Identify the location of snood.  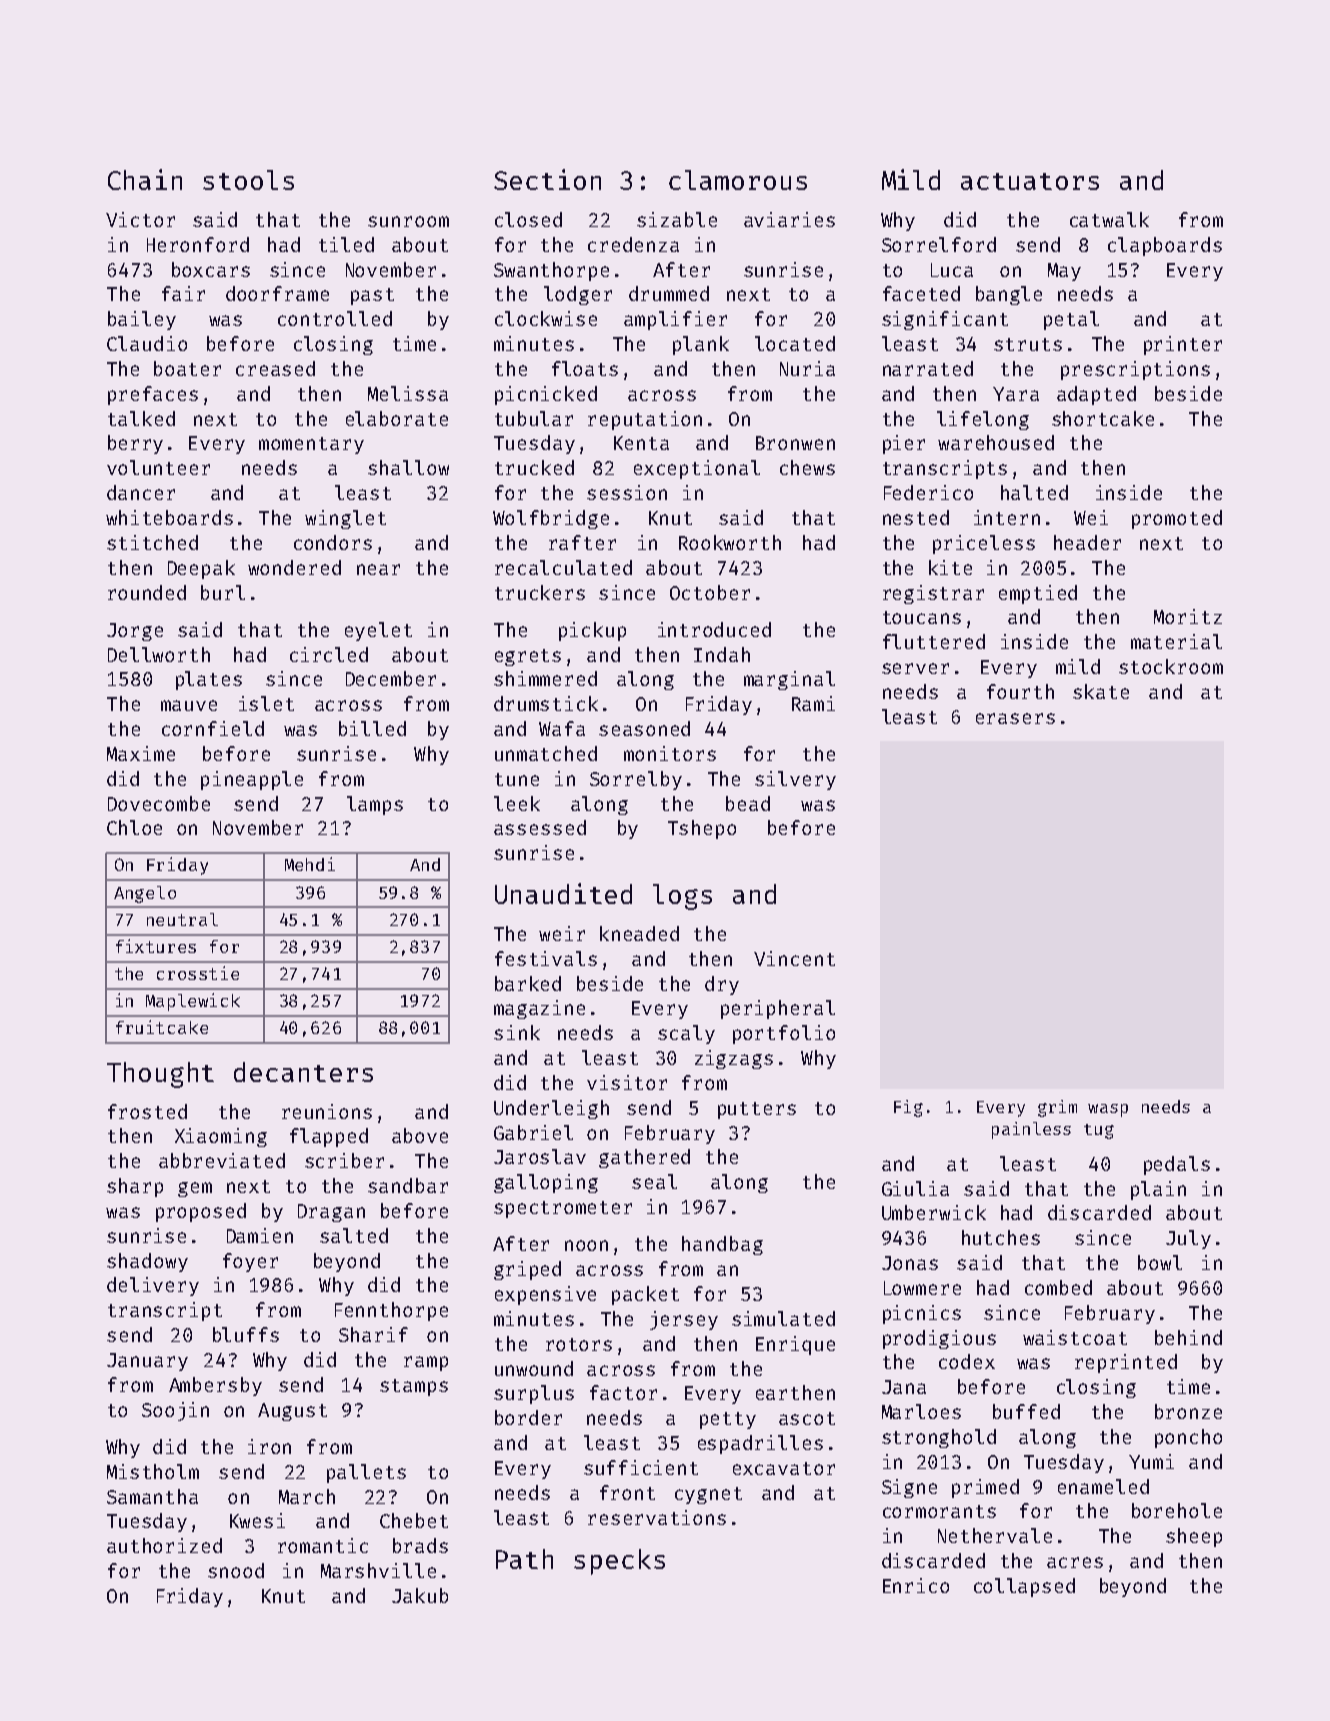
(236, 1570).
